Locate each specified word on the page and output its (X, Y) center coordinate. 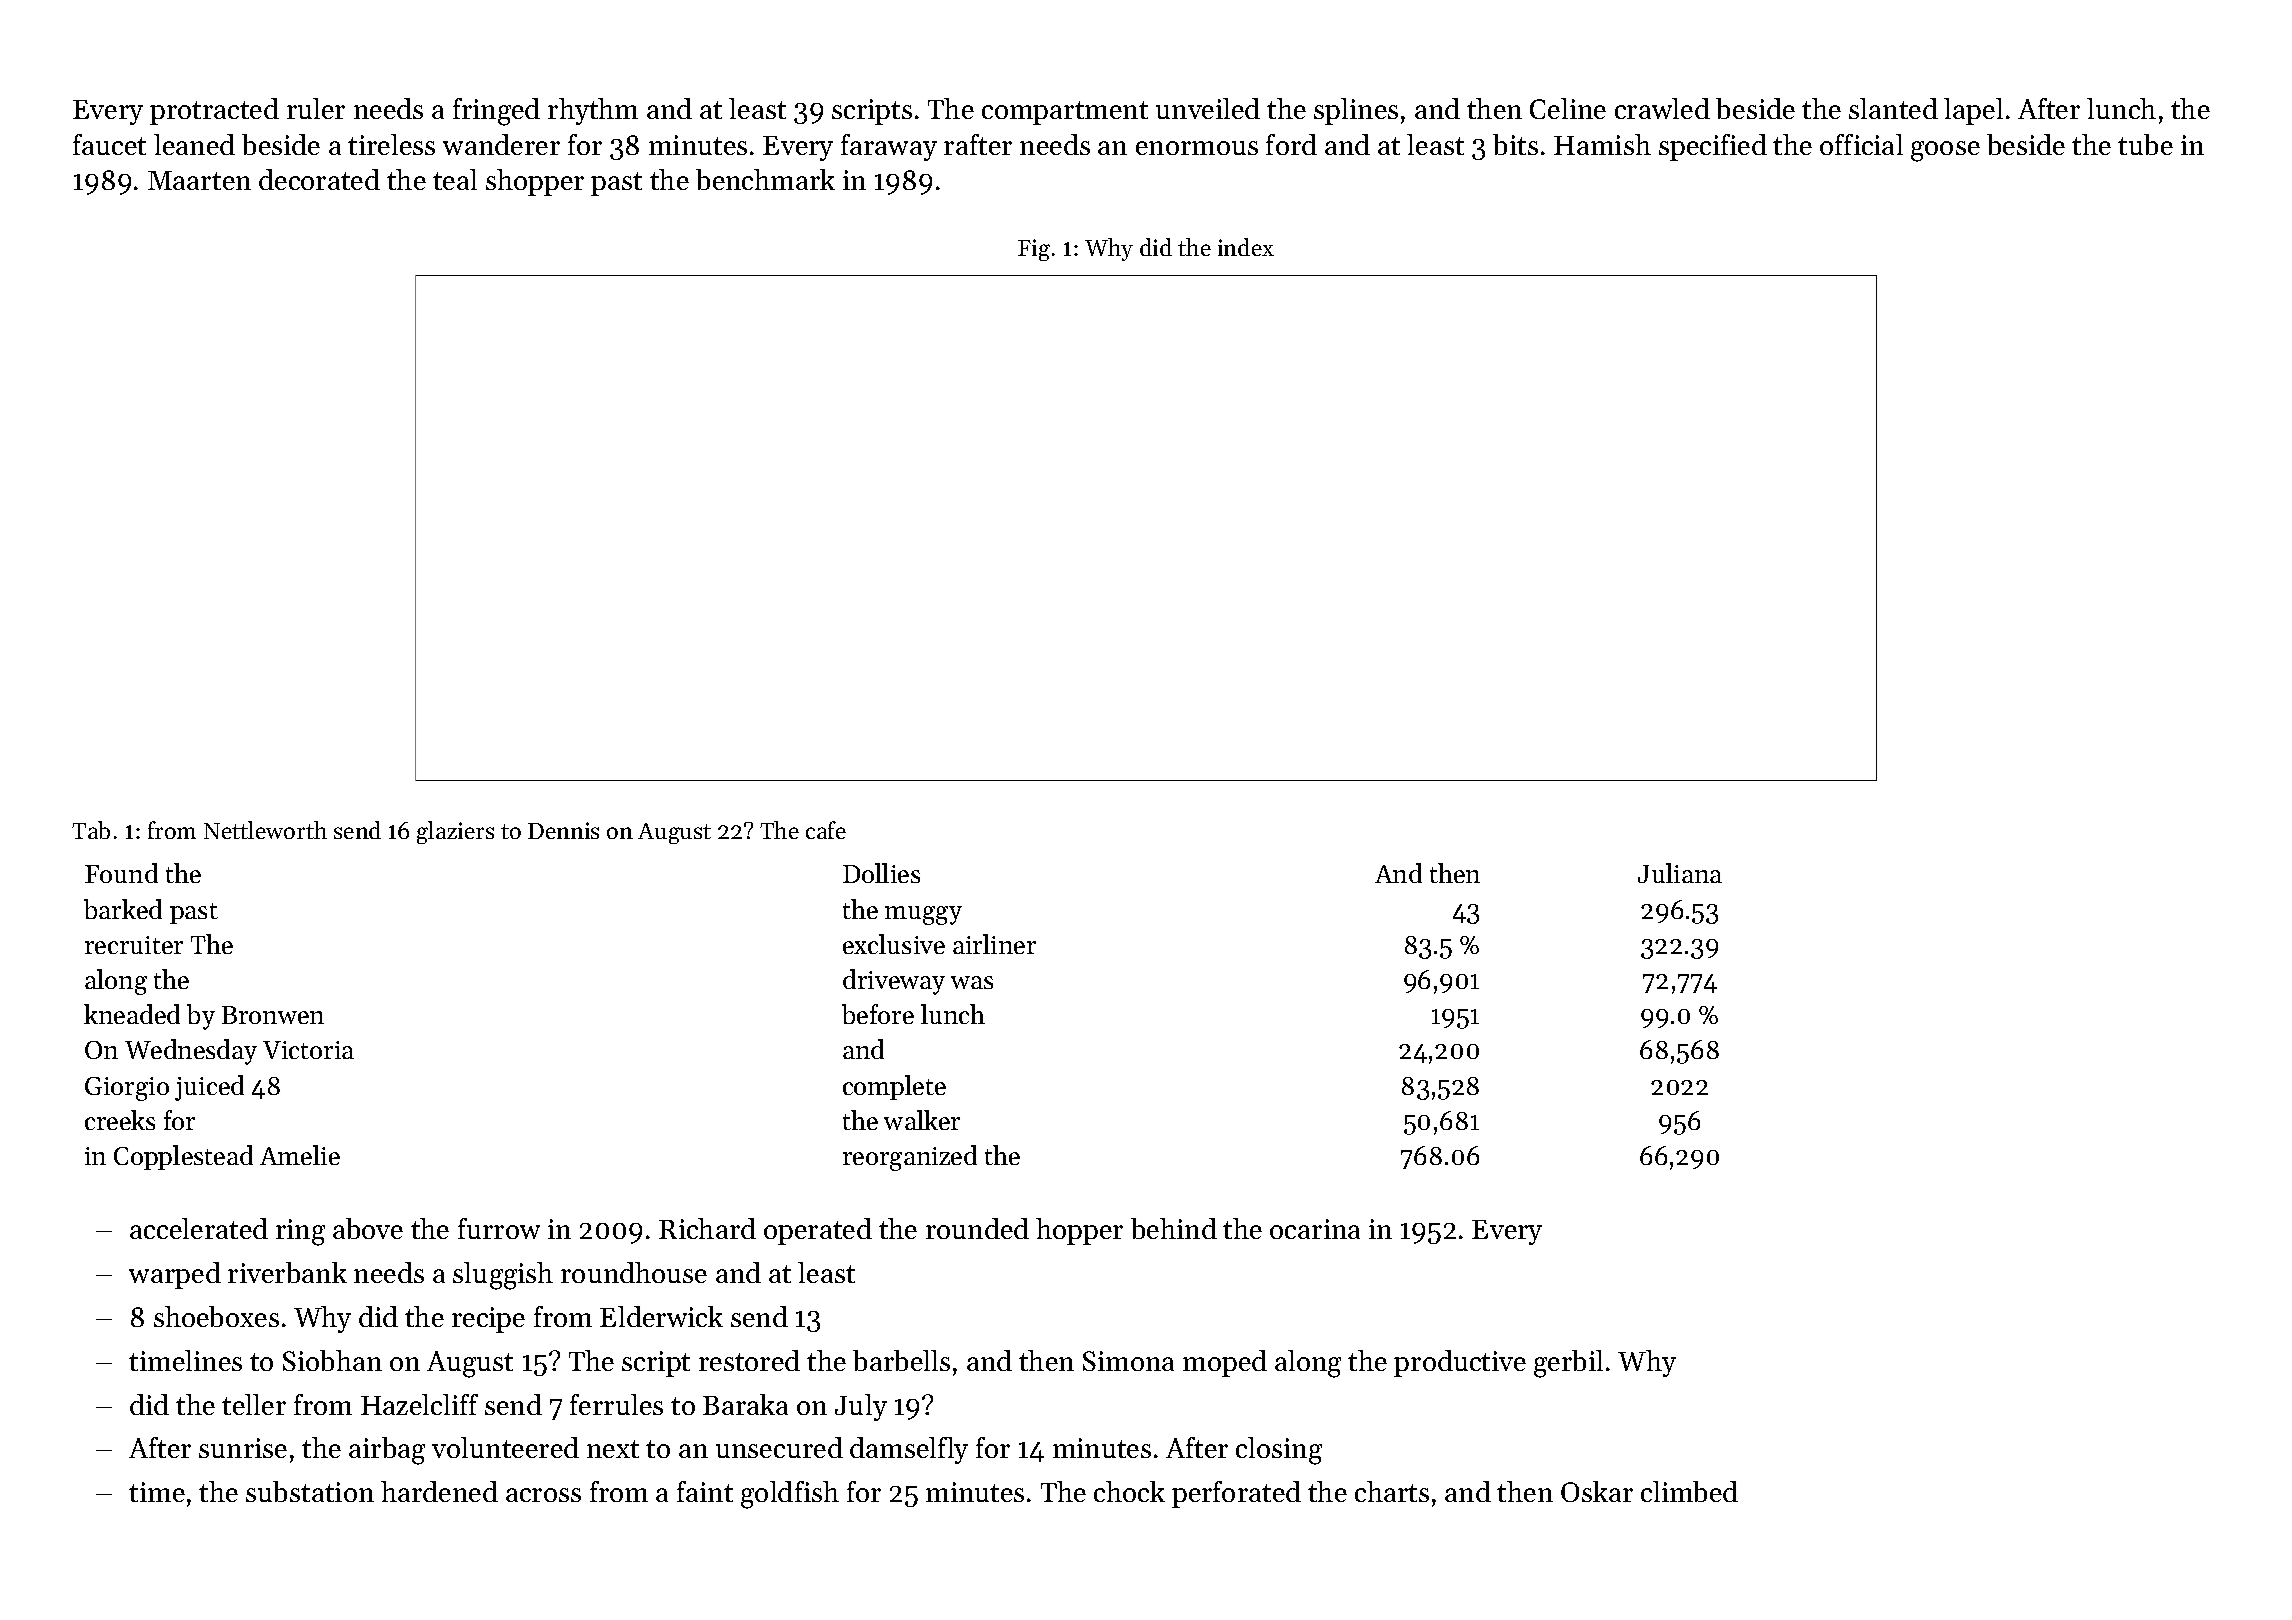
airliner (994, 944)
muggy (923, 915)
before (878, 1014)
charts (1392, 1491)
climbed (1689, 1491)
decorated (319, 179)
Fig (1034, 250)
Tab (91, 830)
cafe (826, 830)
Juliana (1680, 873)
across (543, 1495)
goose (1945, 151)
